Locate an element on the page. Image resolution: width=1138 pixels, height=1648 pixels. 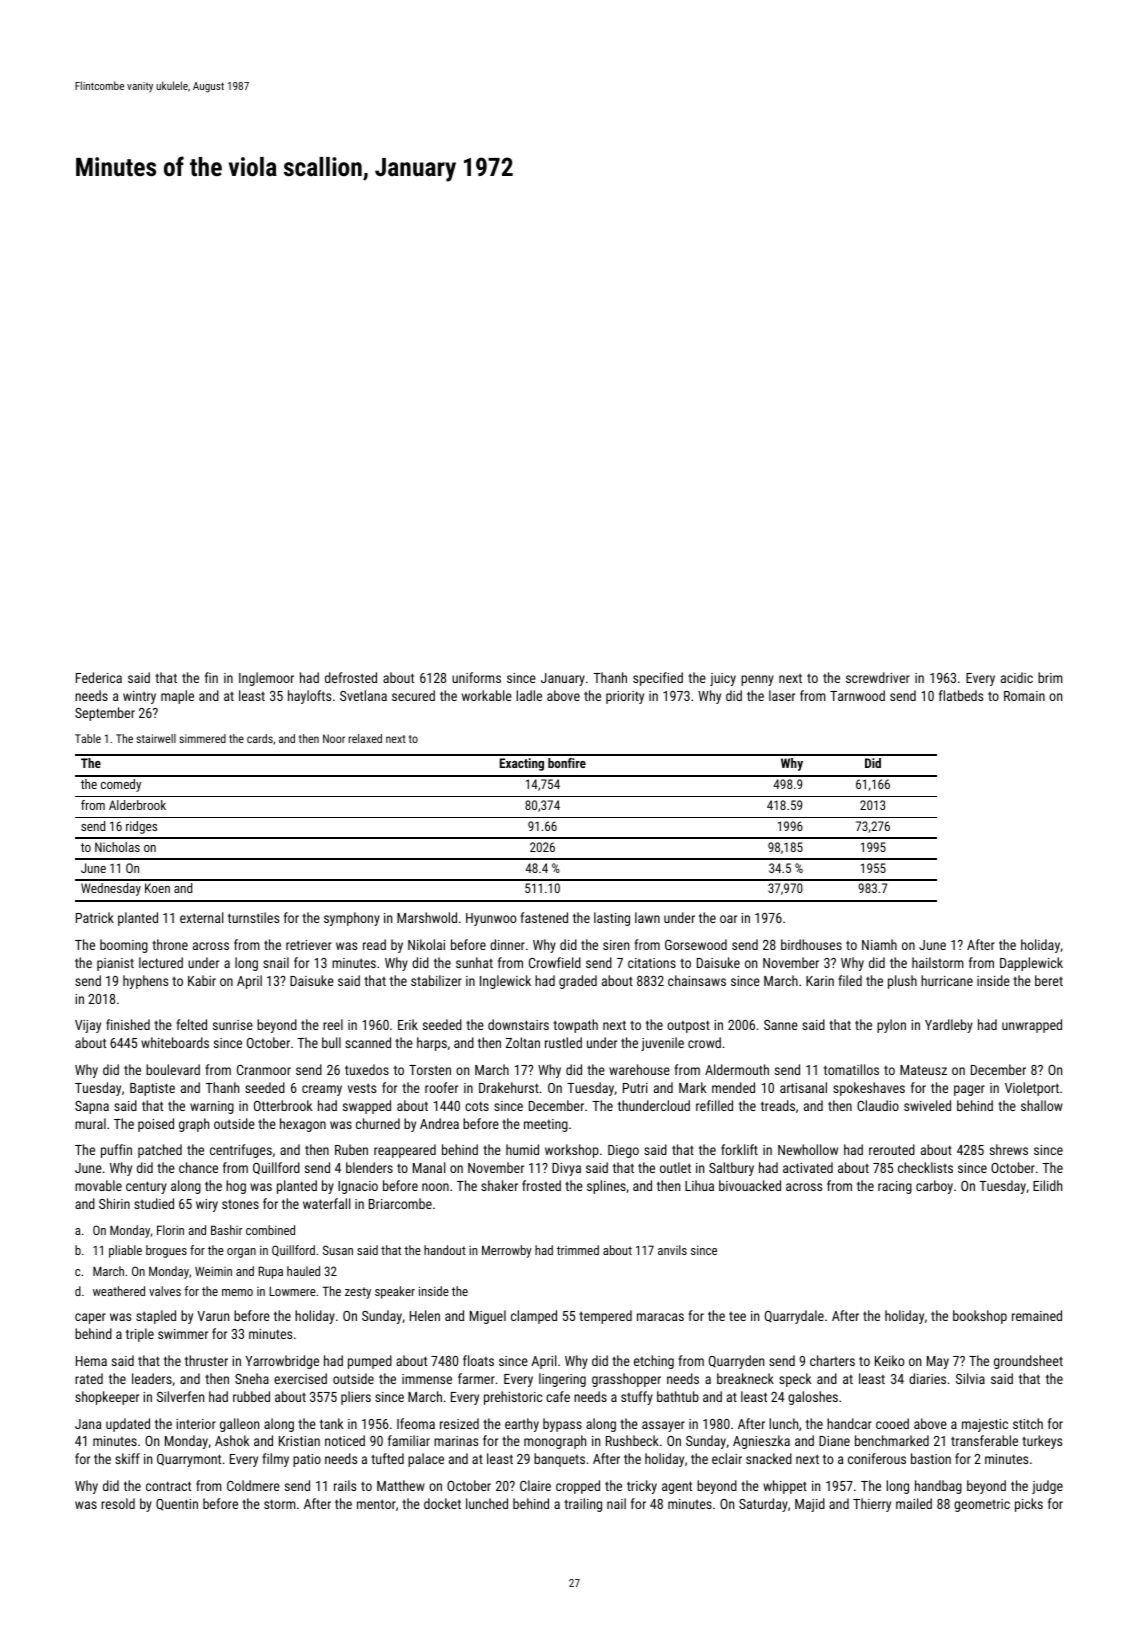
throne is located at coordinates (170, 944).
